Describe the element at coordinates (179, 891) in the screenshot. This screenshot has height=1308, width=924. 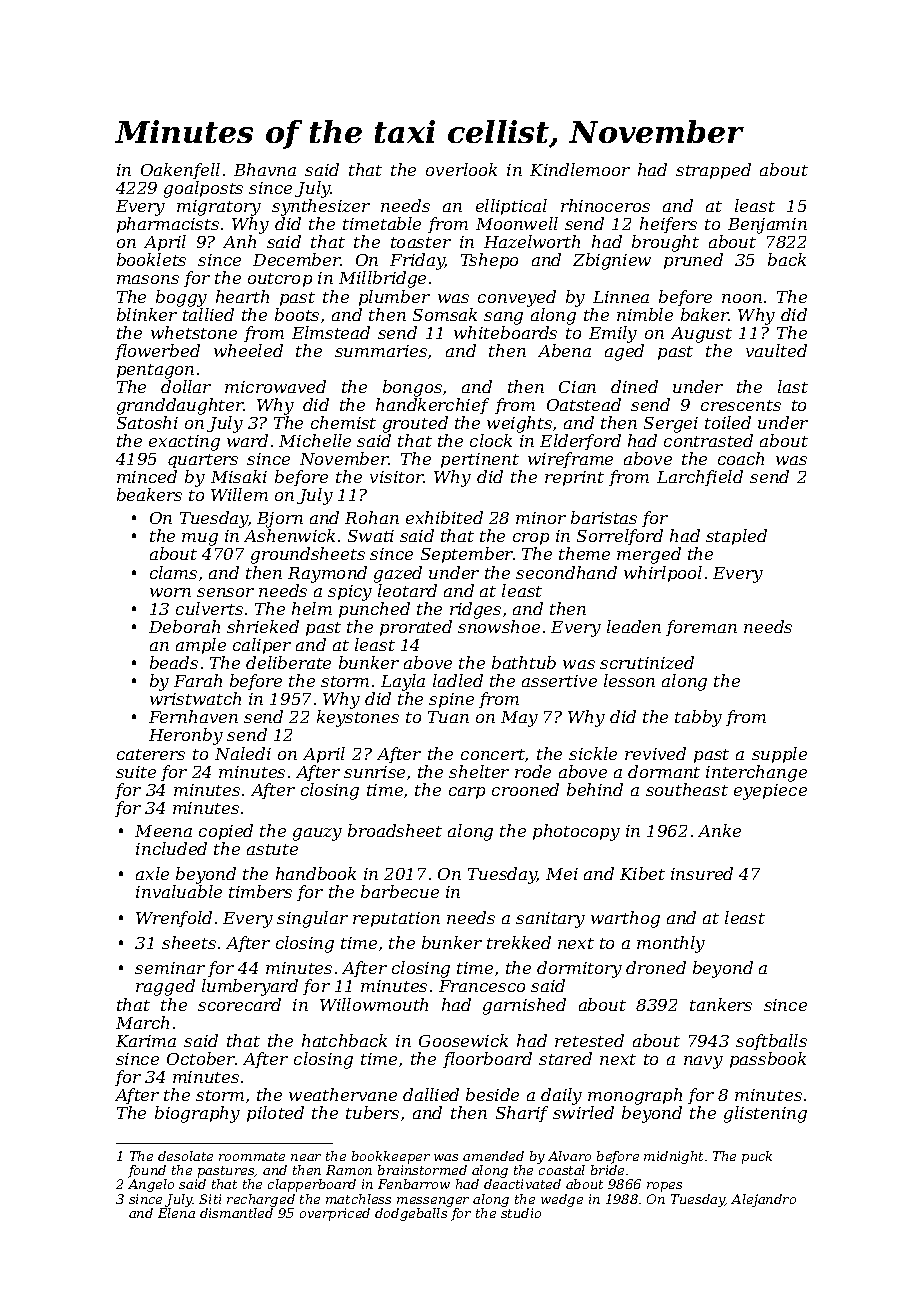
I see `invaluable` at that location.
